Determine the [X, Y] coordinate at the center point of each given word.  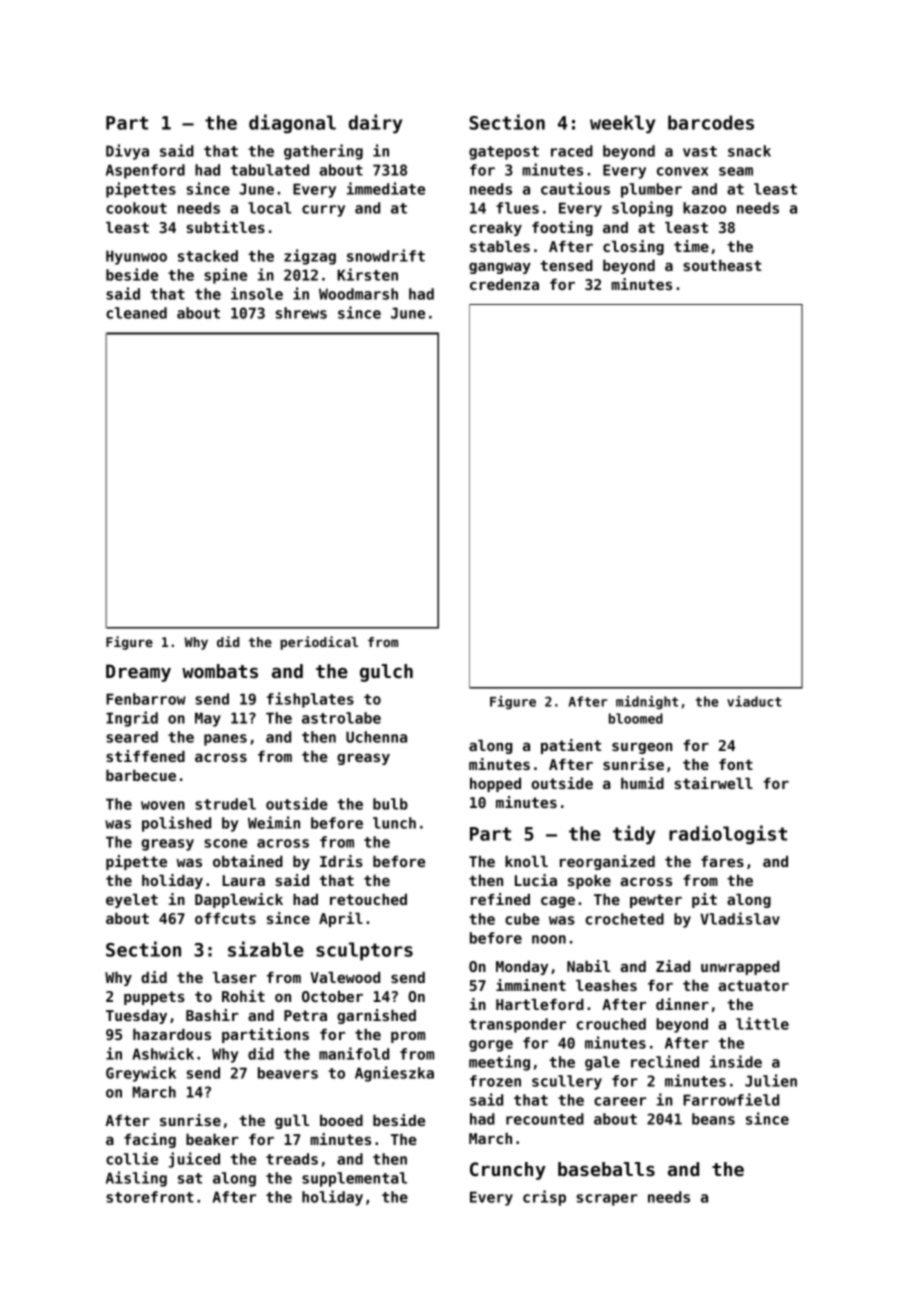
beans [713, 1119]
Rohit [243, 996]
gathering [323, 152]
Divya [127, 152]
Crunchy [508, 1171]
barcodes [711, 122]
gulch [386, 673]
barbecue [141, 775]
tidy [634, 835]
